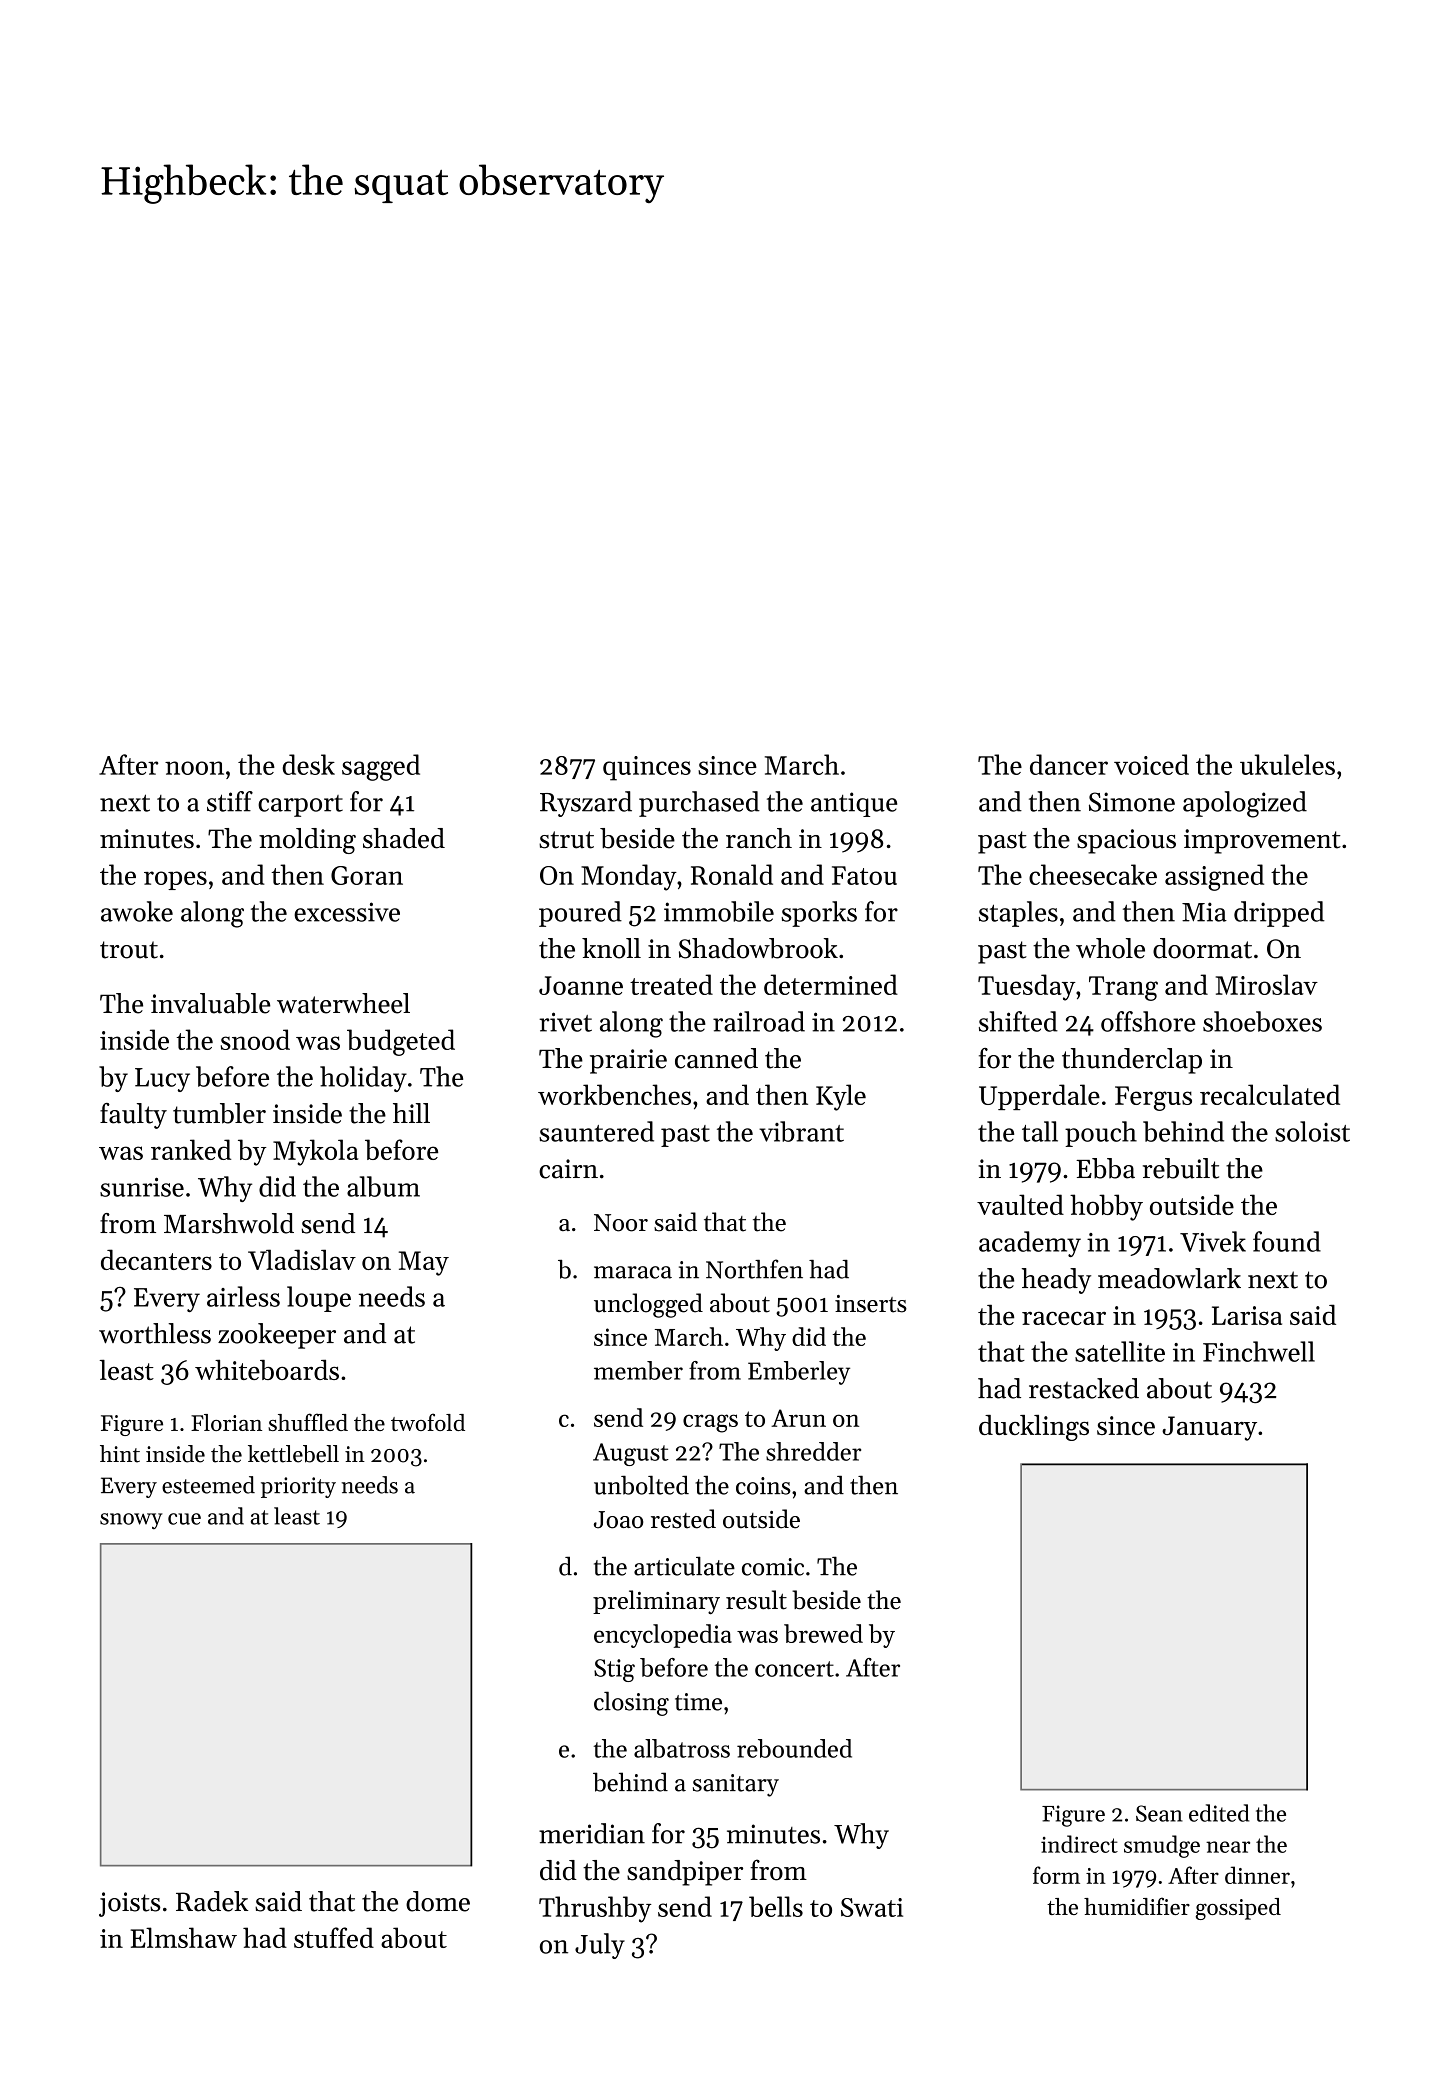  I want to click on July, so click(600, 1946).
